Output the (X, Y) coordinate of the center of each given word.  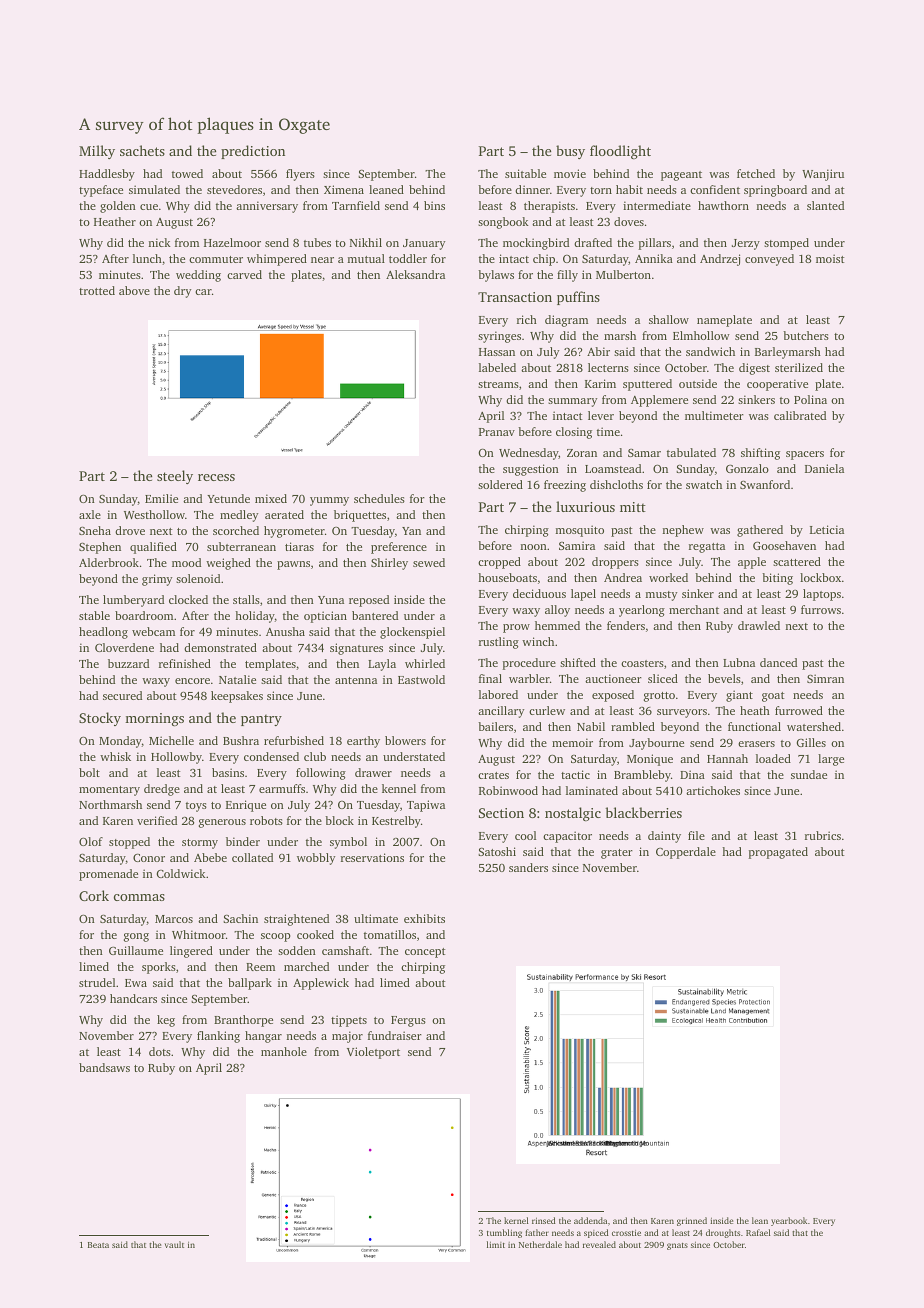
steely (175, 477)
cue (149, 207)
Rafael (758, 1232)
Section (501, 813)
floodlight (620, 152)
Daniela (824, 468)
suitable (525, 173)
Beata (98, 1245)
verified (157, 820)
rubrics (823, 835)
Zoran (582, 453)
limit (496, 1244)
